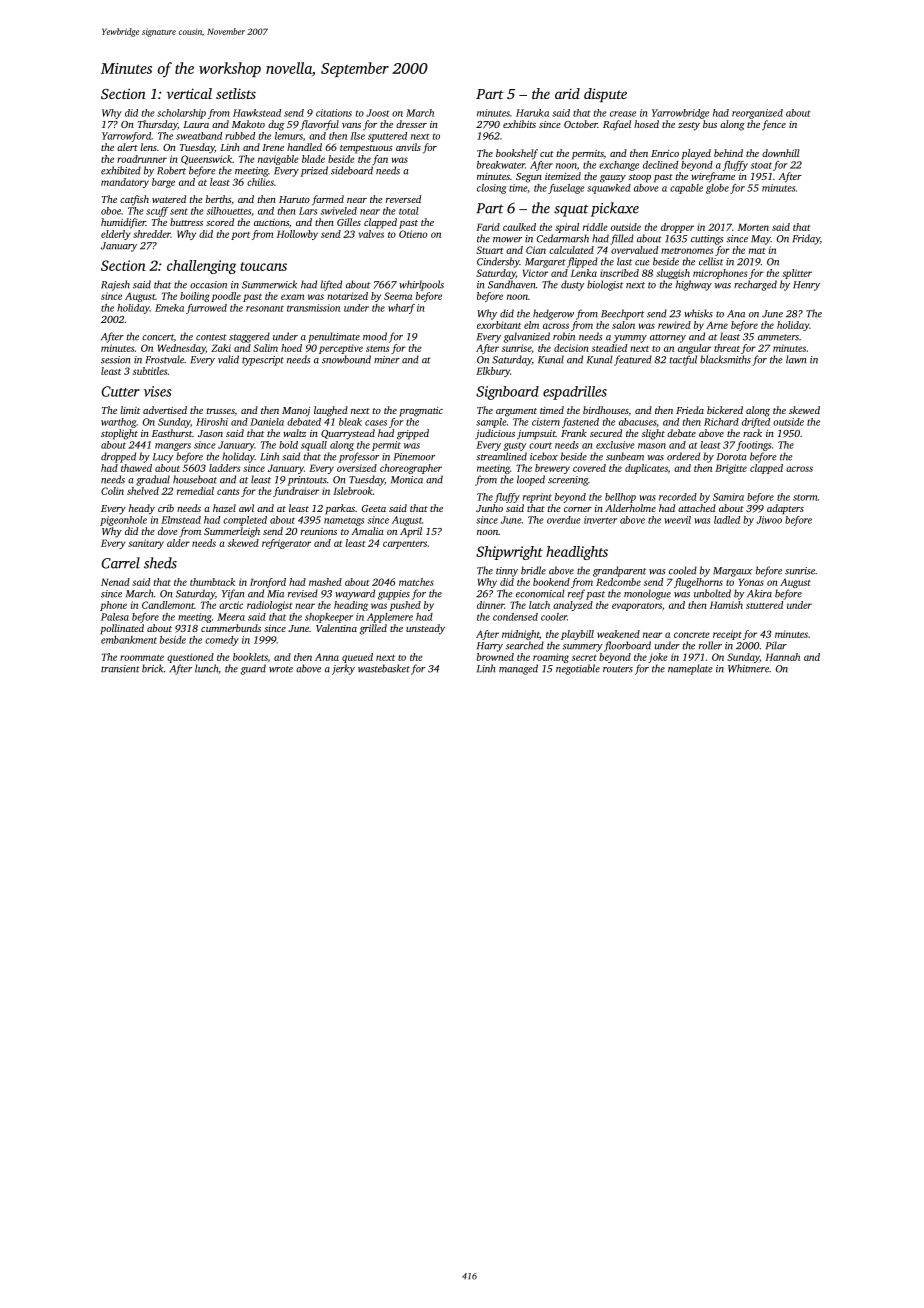  Describe the element at coordinates (727, 348) in the image. I see `threat` at that location.
